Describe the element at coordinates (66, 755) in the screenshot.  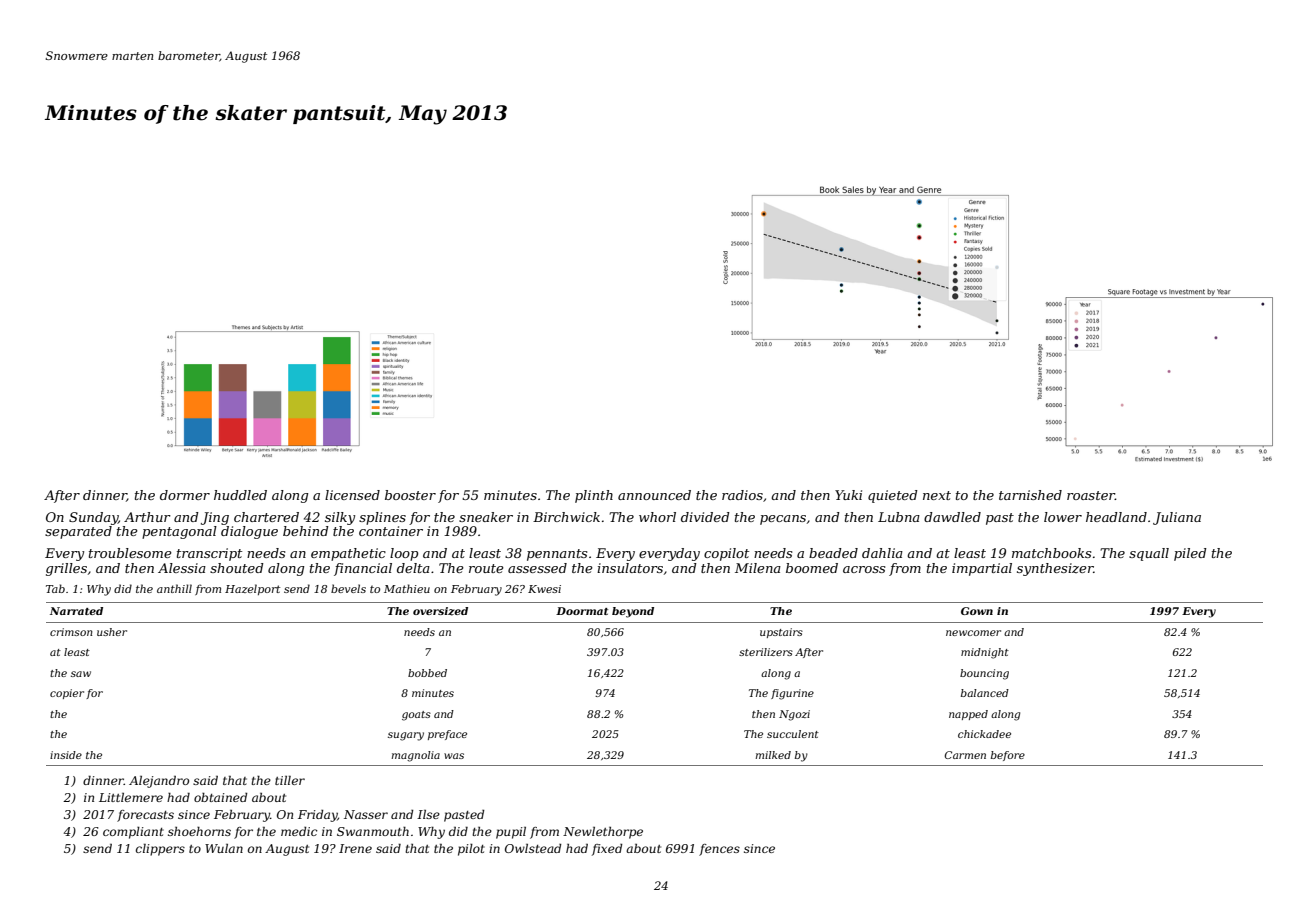
I see `inside` at that location.
